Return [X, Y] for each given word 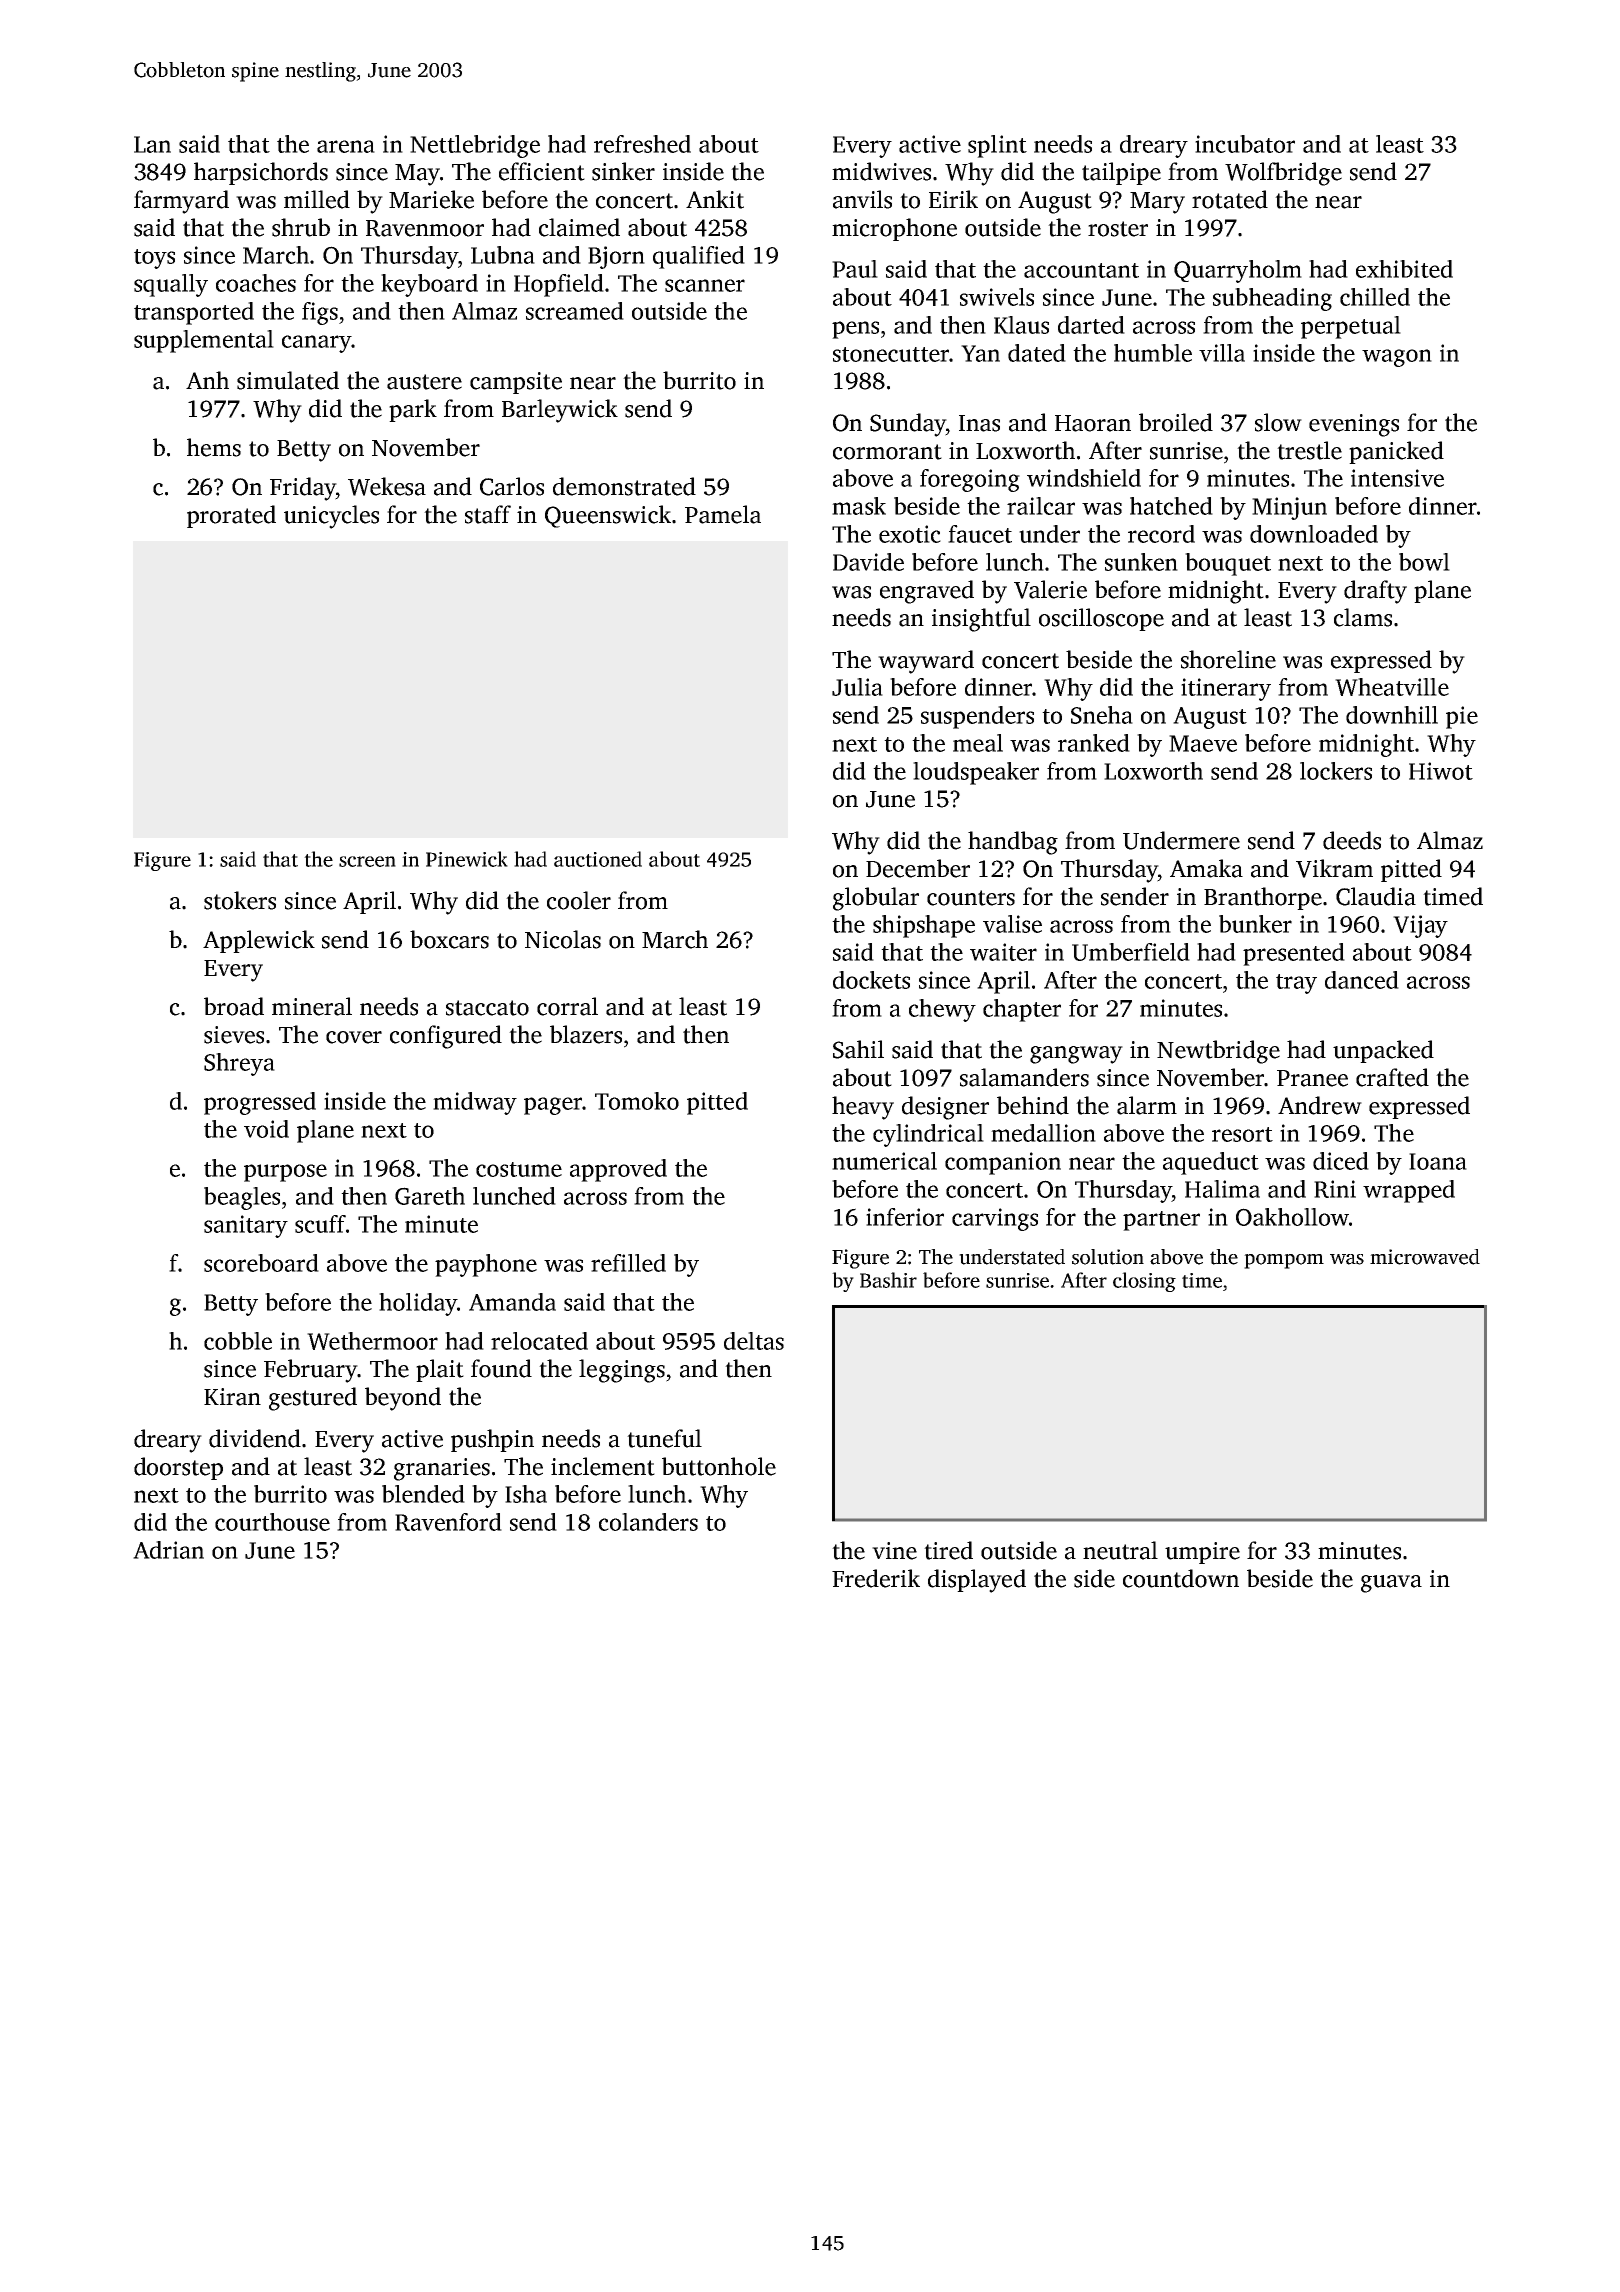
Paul [855, 269]
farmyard [181, 202]
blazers [586, 1034]
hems [214, 447]
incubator [1245, 144]
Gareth [430, 1196]
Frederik [876, 1578]
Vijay [1420, 926]
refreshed [642, 144]
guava [1391, 1584]
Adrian [168, 1550]
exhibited [1404, 269]
